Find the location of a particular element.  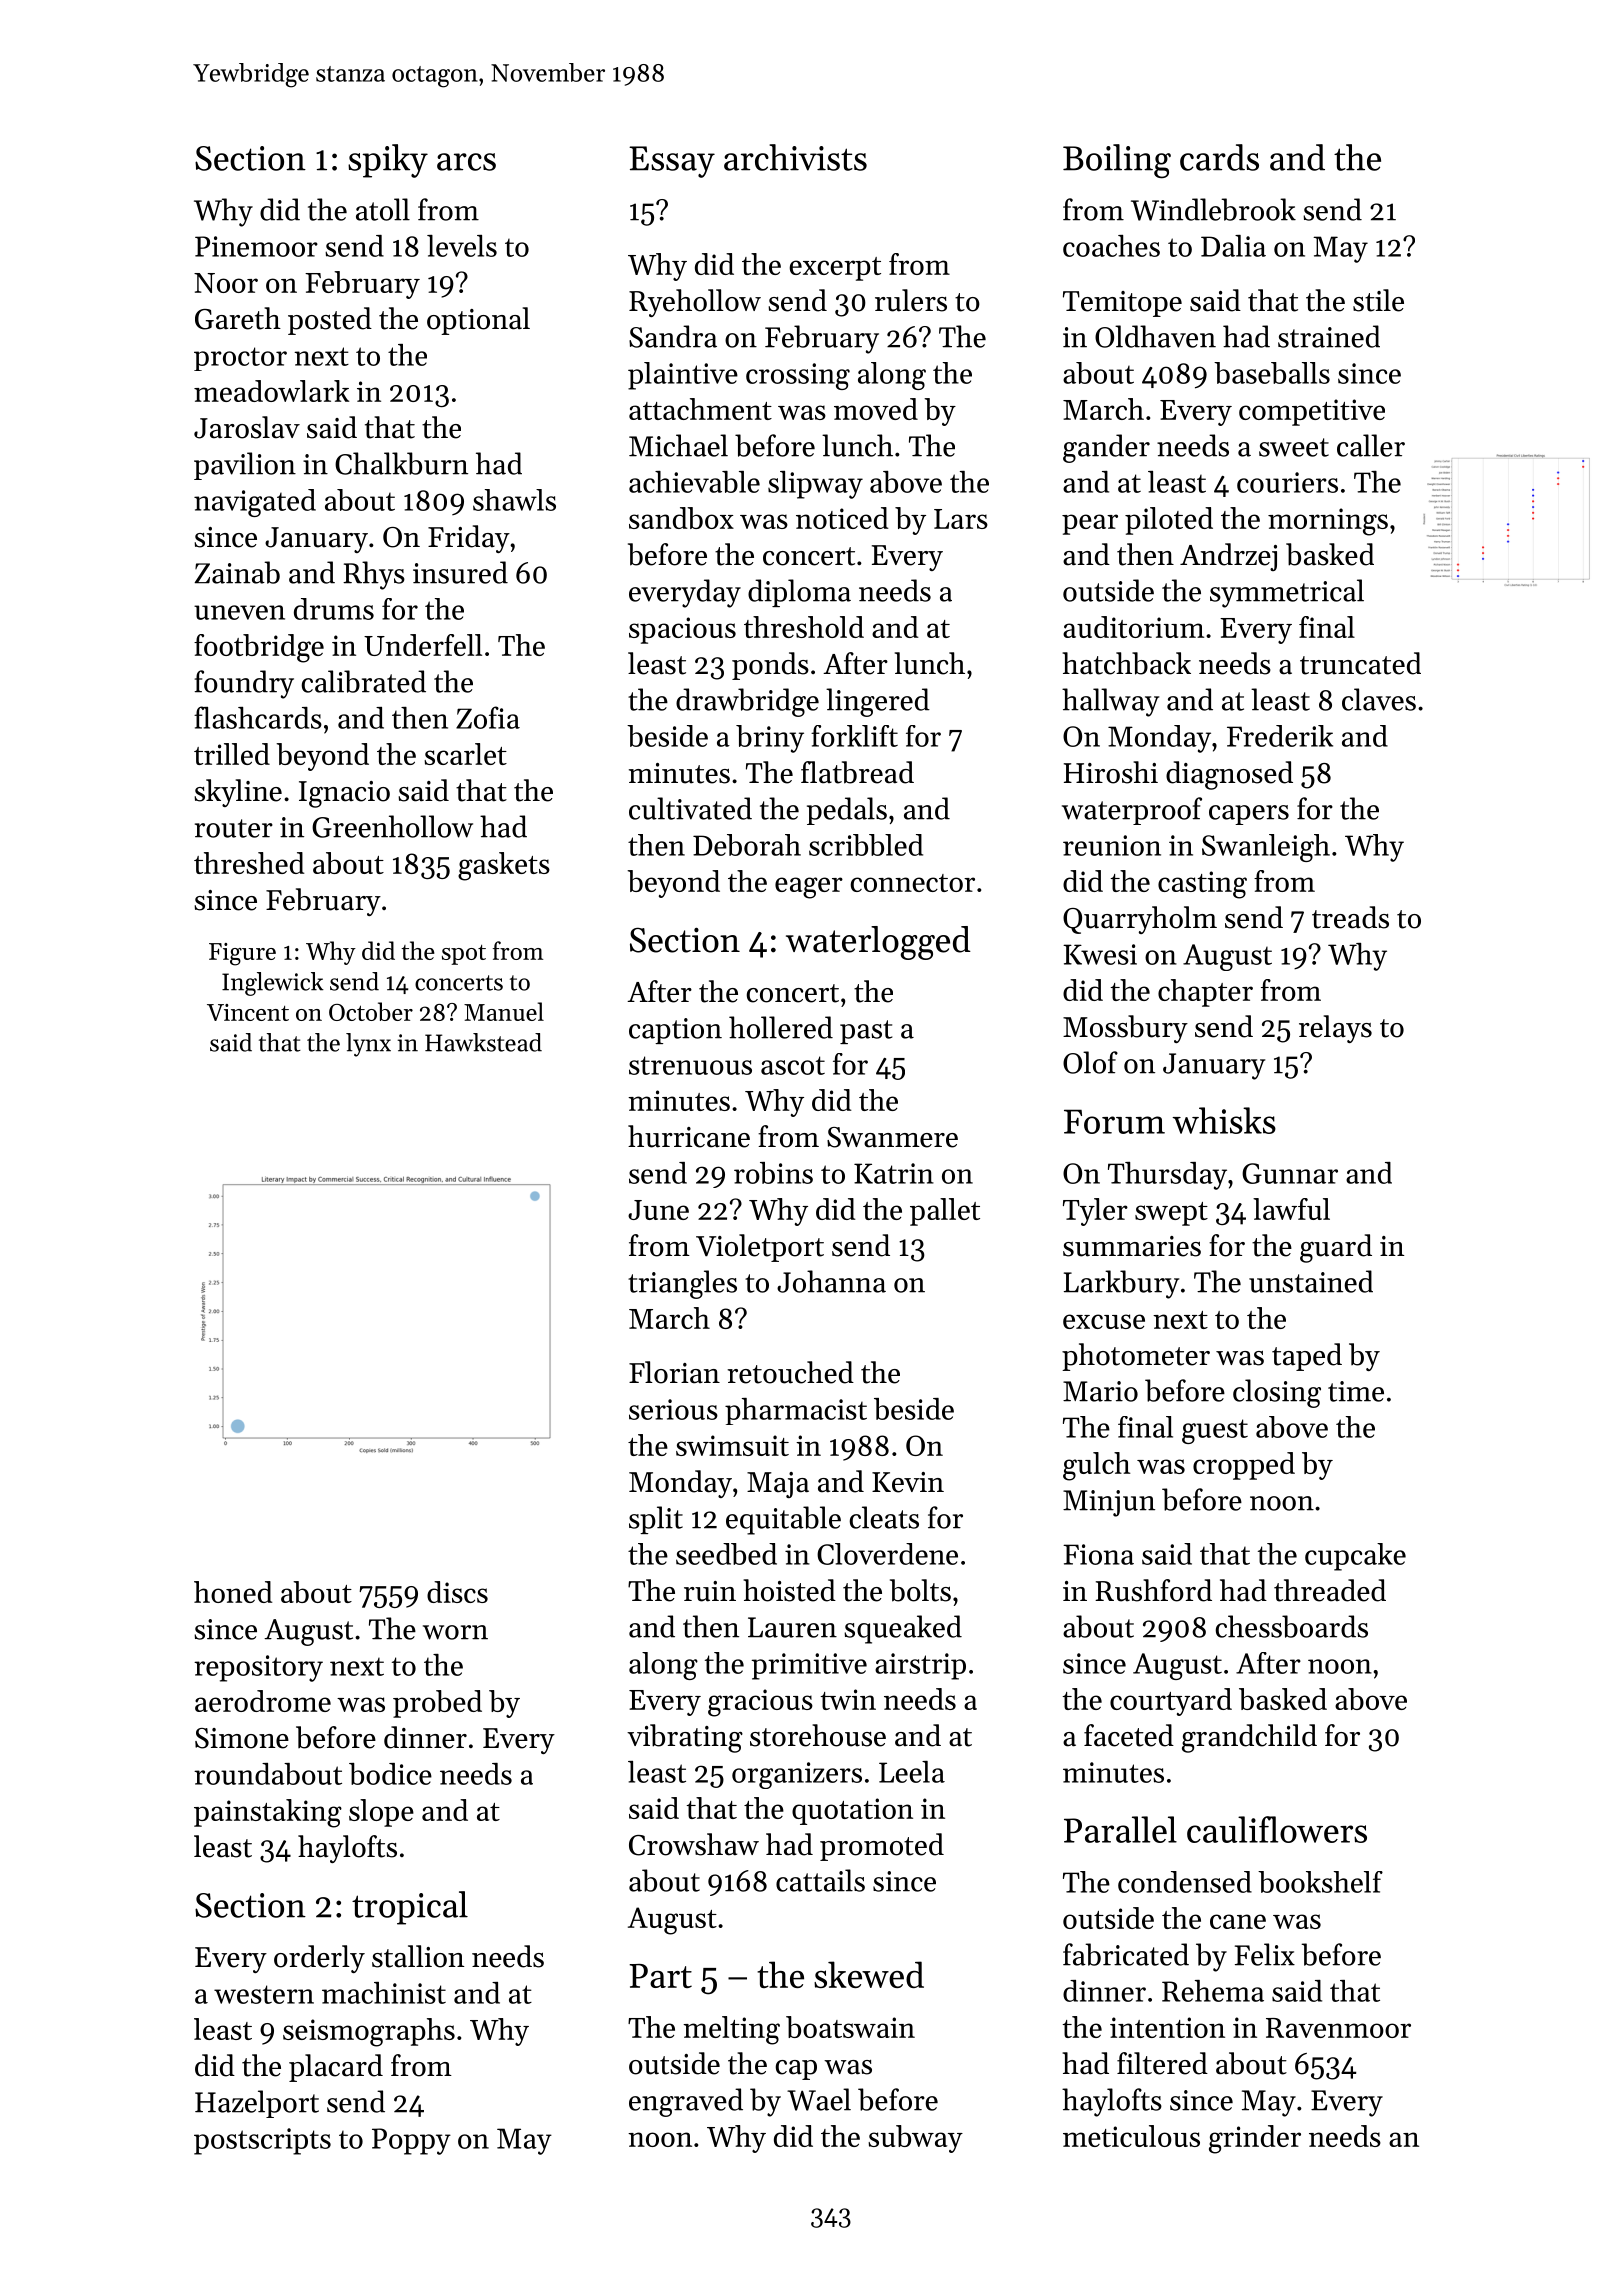

Johanna is located at coordinates (831, 1281).
